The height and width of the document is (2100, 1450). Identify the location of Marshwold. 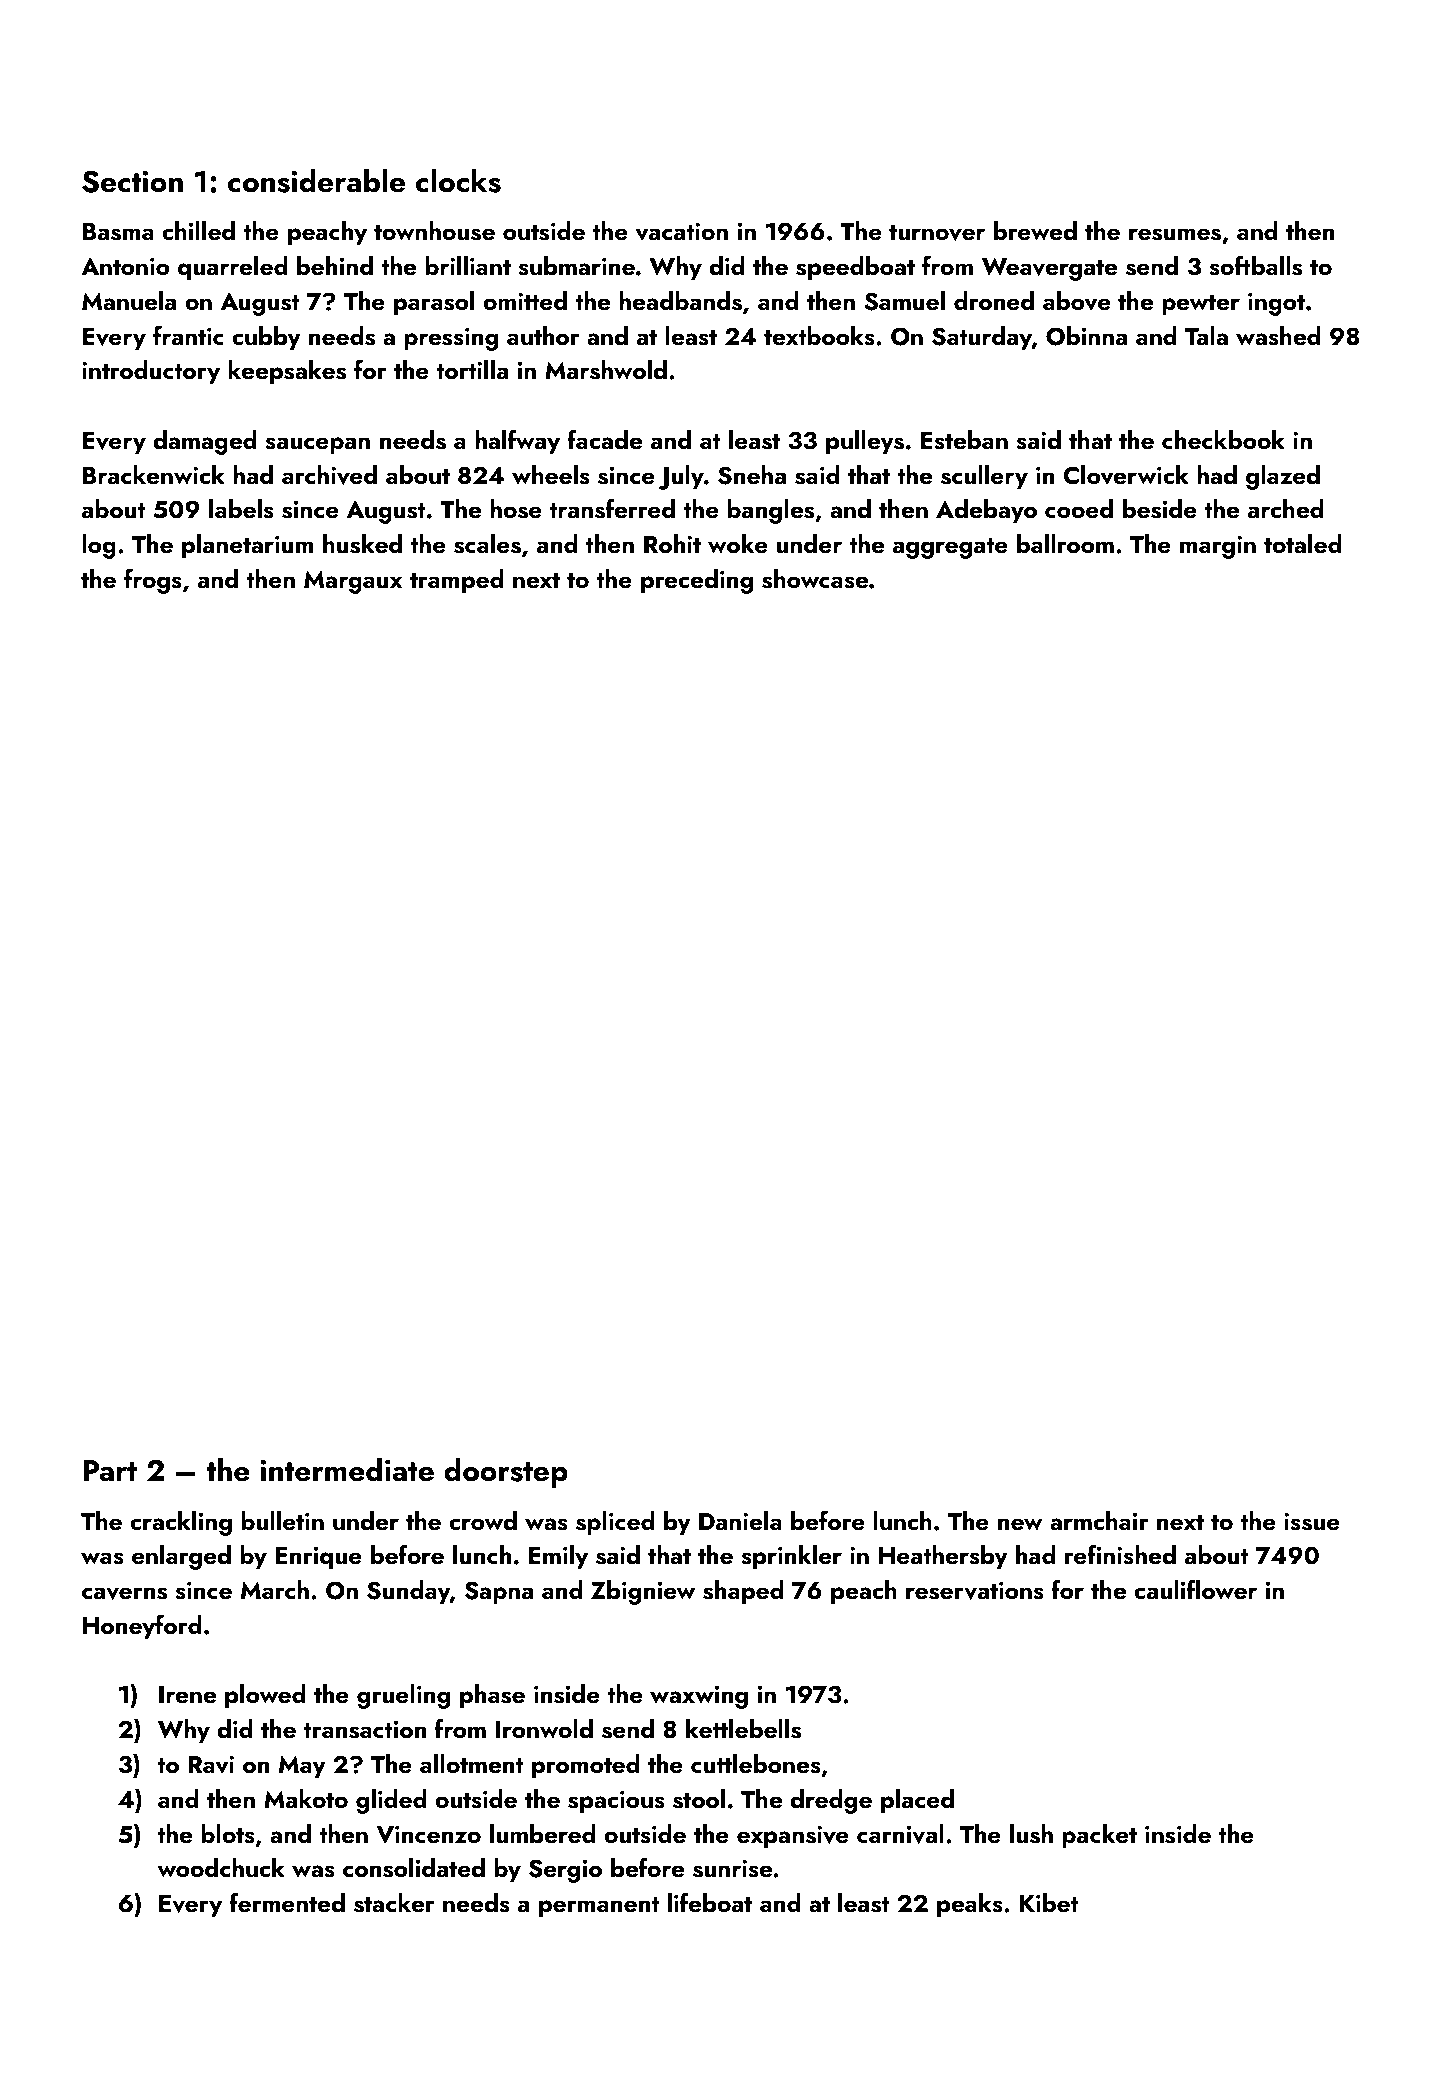
(606, 370).
